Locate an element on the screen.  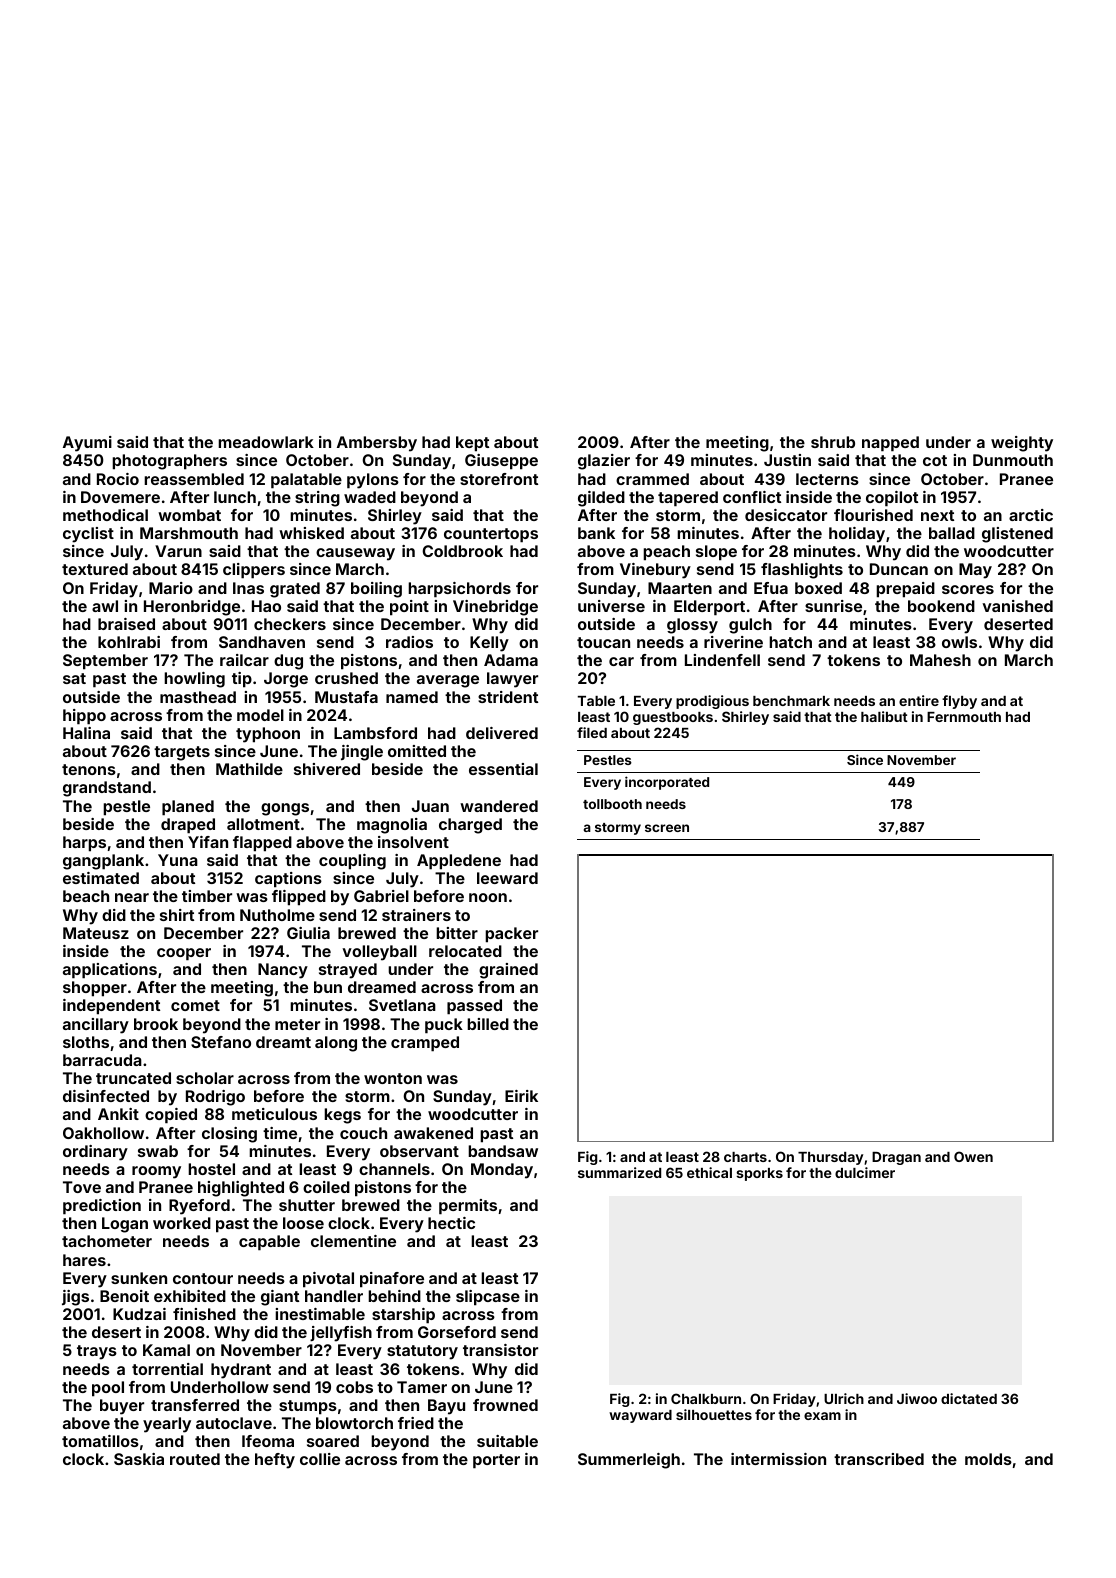
shrub is located at coordinates (833, 442).
